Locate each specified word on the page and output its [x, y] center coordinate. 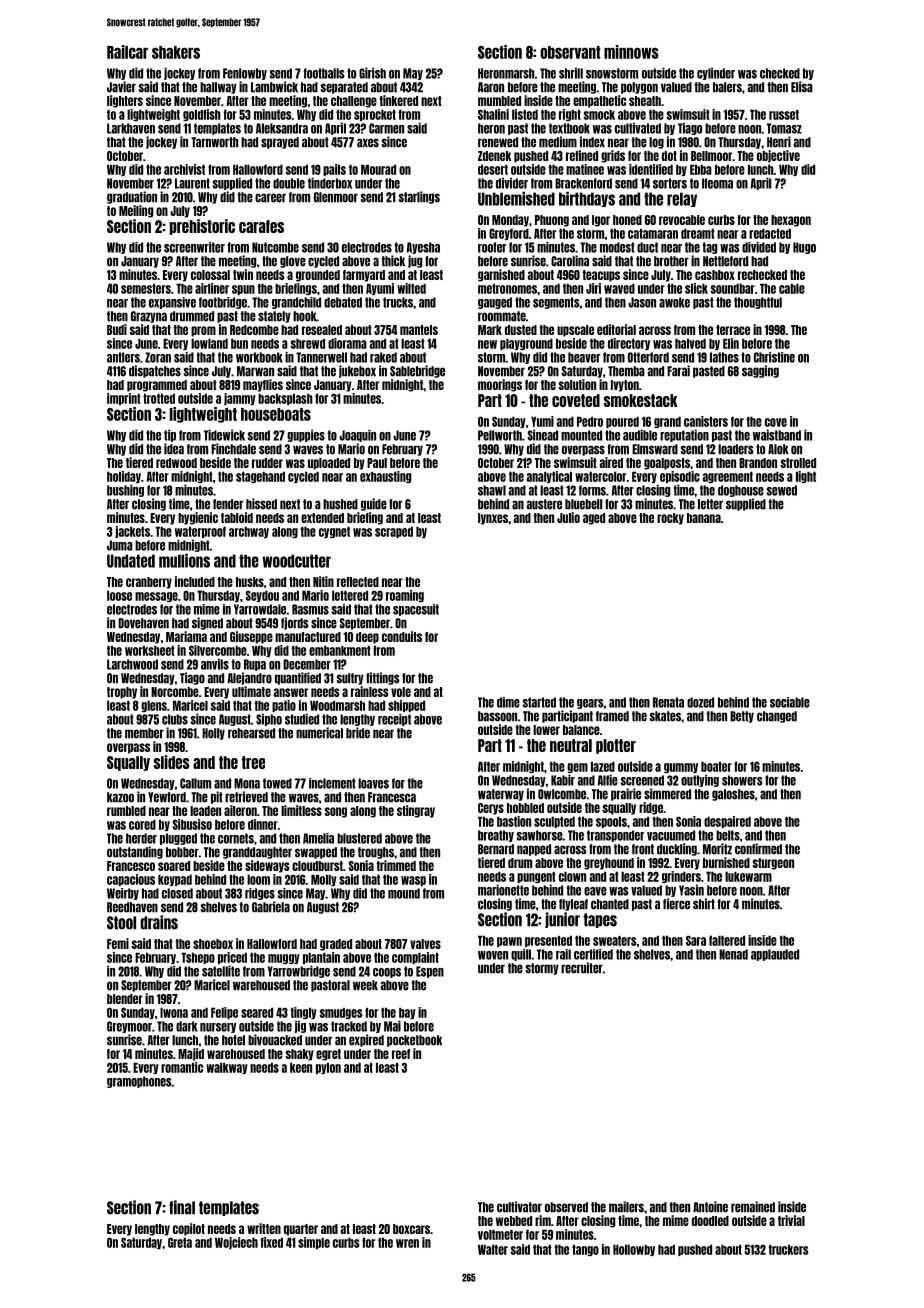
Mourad [378, 169]
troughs [376, 853]
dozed [700, 702]
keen [301, 1067]
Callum [195, 783]
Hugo [804, 248]
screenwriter [194, 247]
